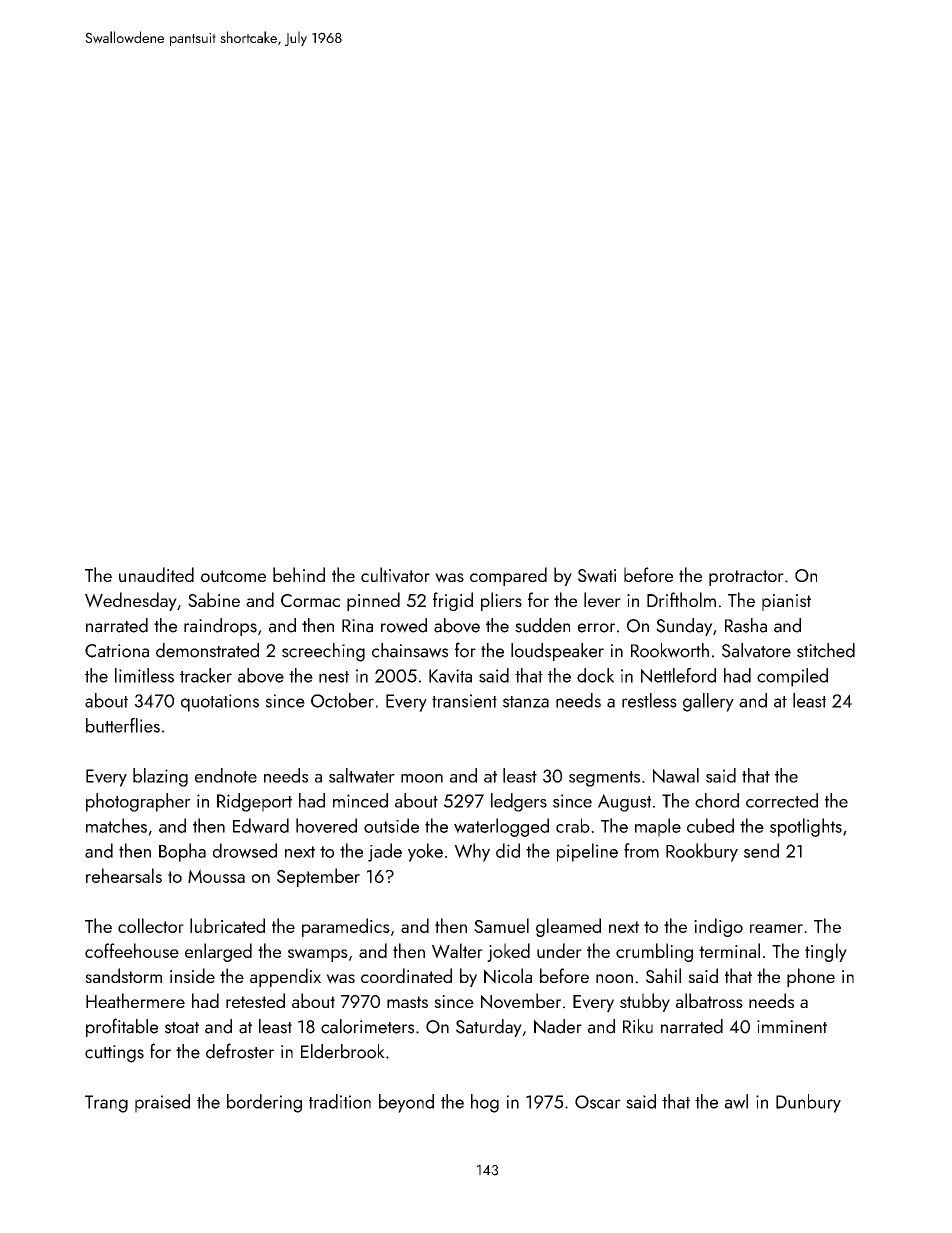  What do you see at coordinates (604, 779) in the image?
I see `segments` at bounding box center [604, 779].
